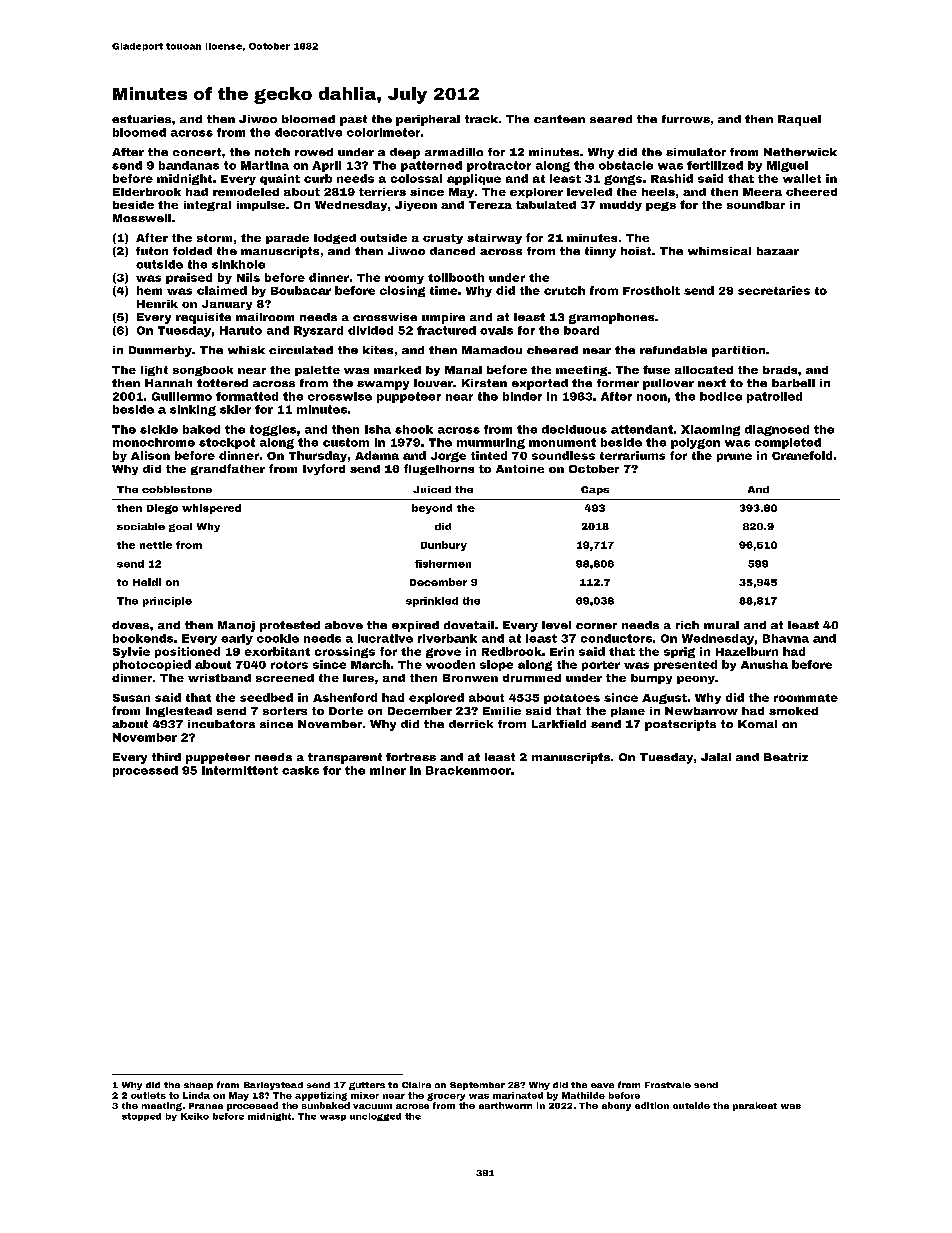 This screenshot has height=1233, width=952. Describe the element at coordinates (762, 192) in the screenshot. I see `Meera` at that location.
